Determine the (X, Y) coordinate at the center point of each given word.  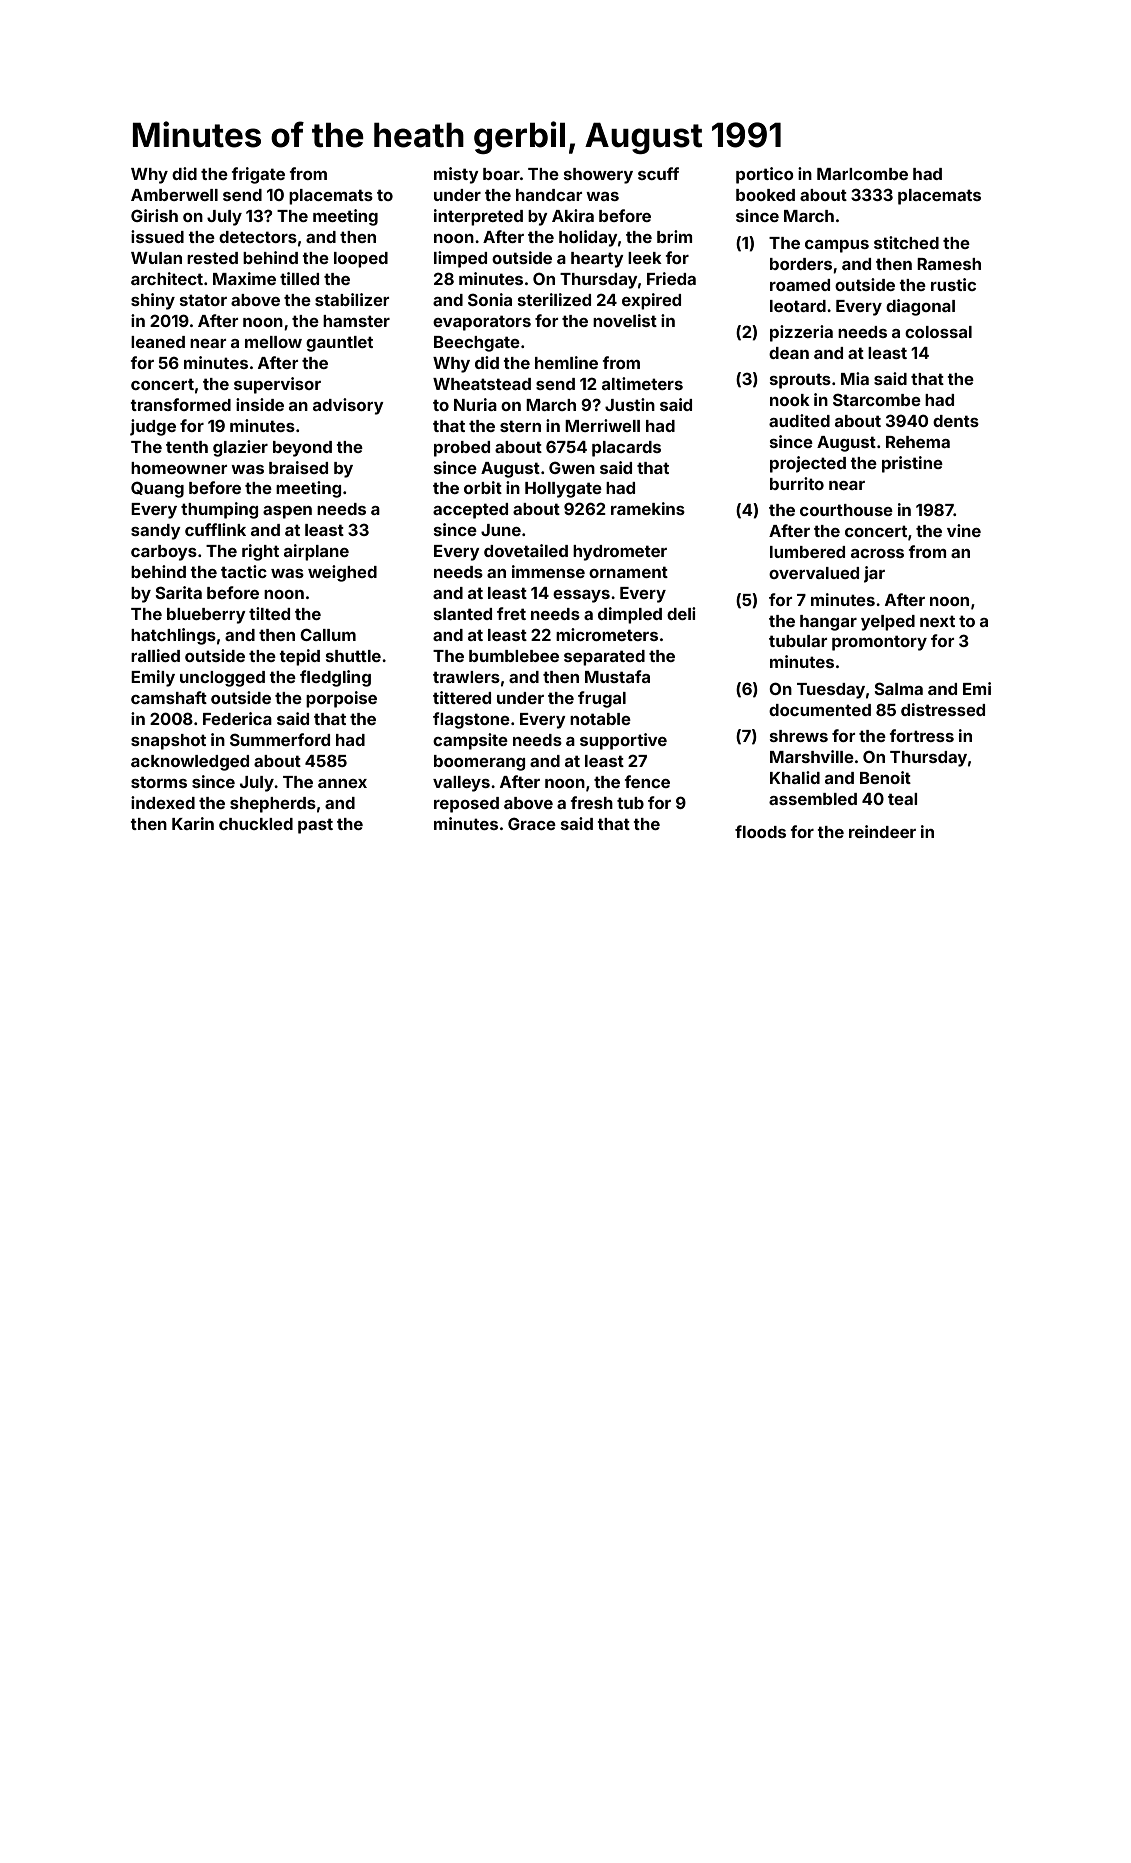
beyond (302, 449)
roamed (800, 285)
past (315, 826)
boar (501, 174)
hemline (566, 362)
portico (765, 175)
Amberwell (174, 195)
